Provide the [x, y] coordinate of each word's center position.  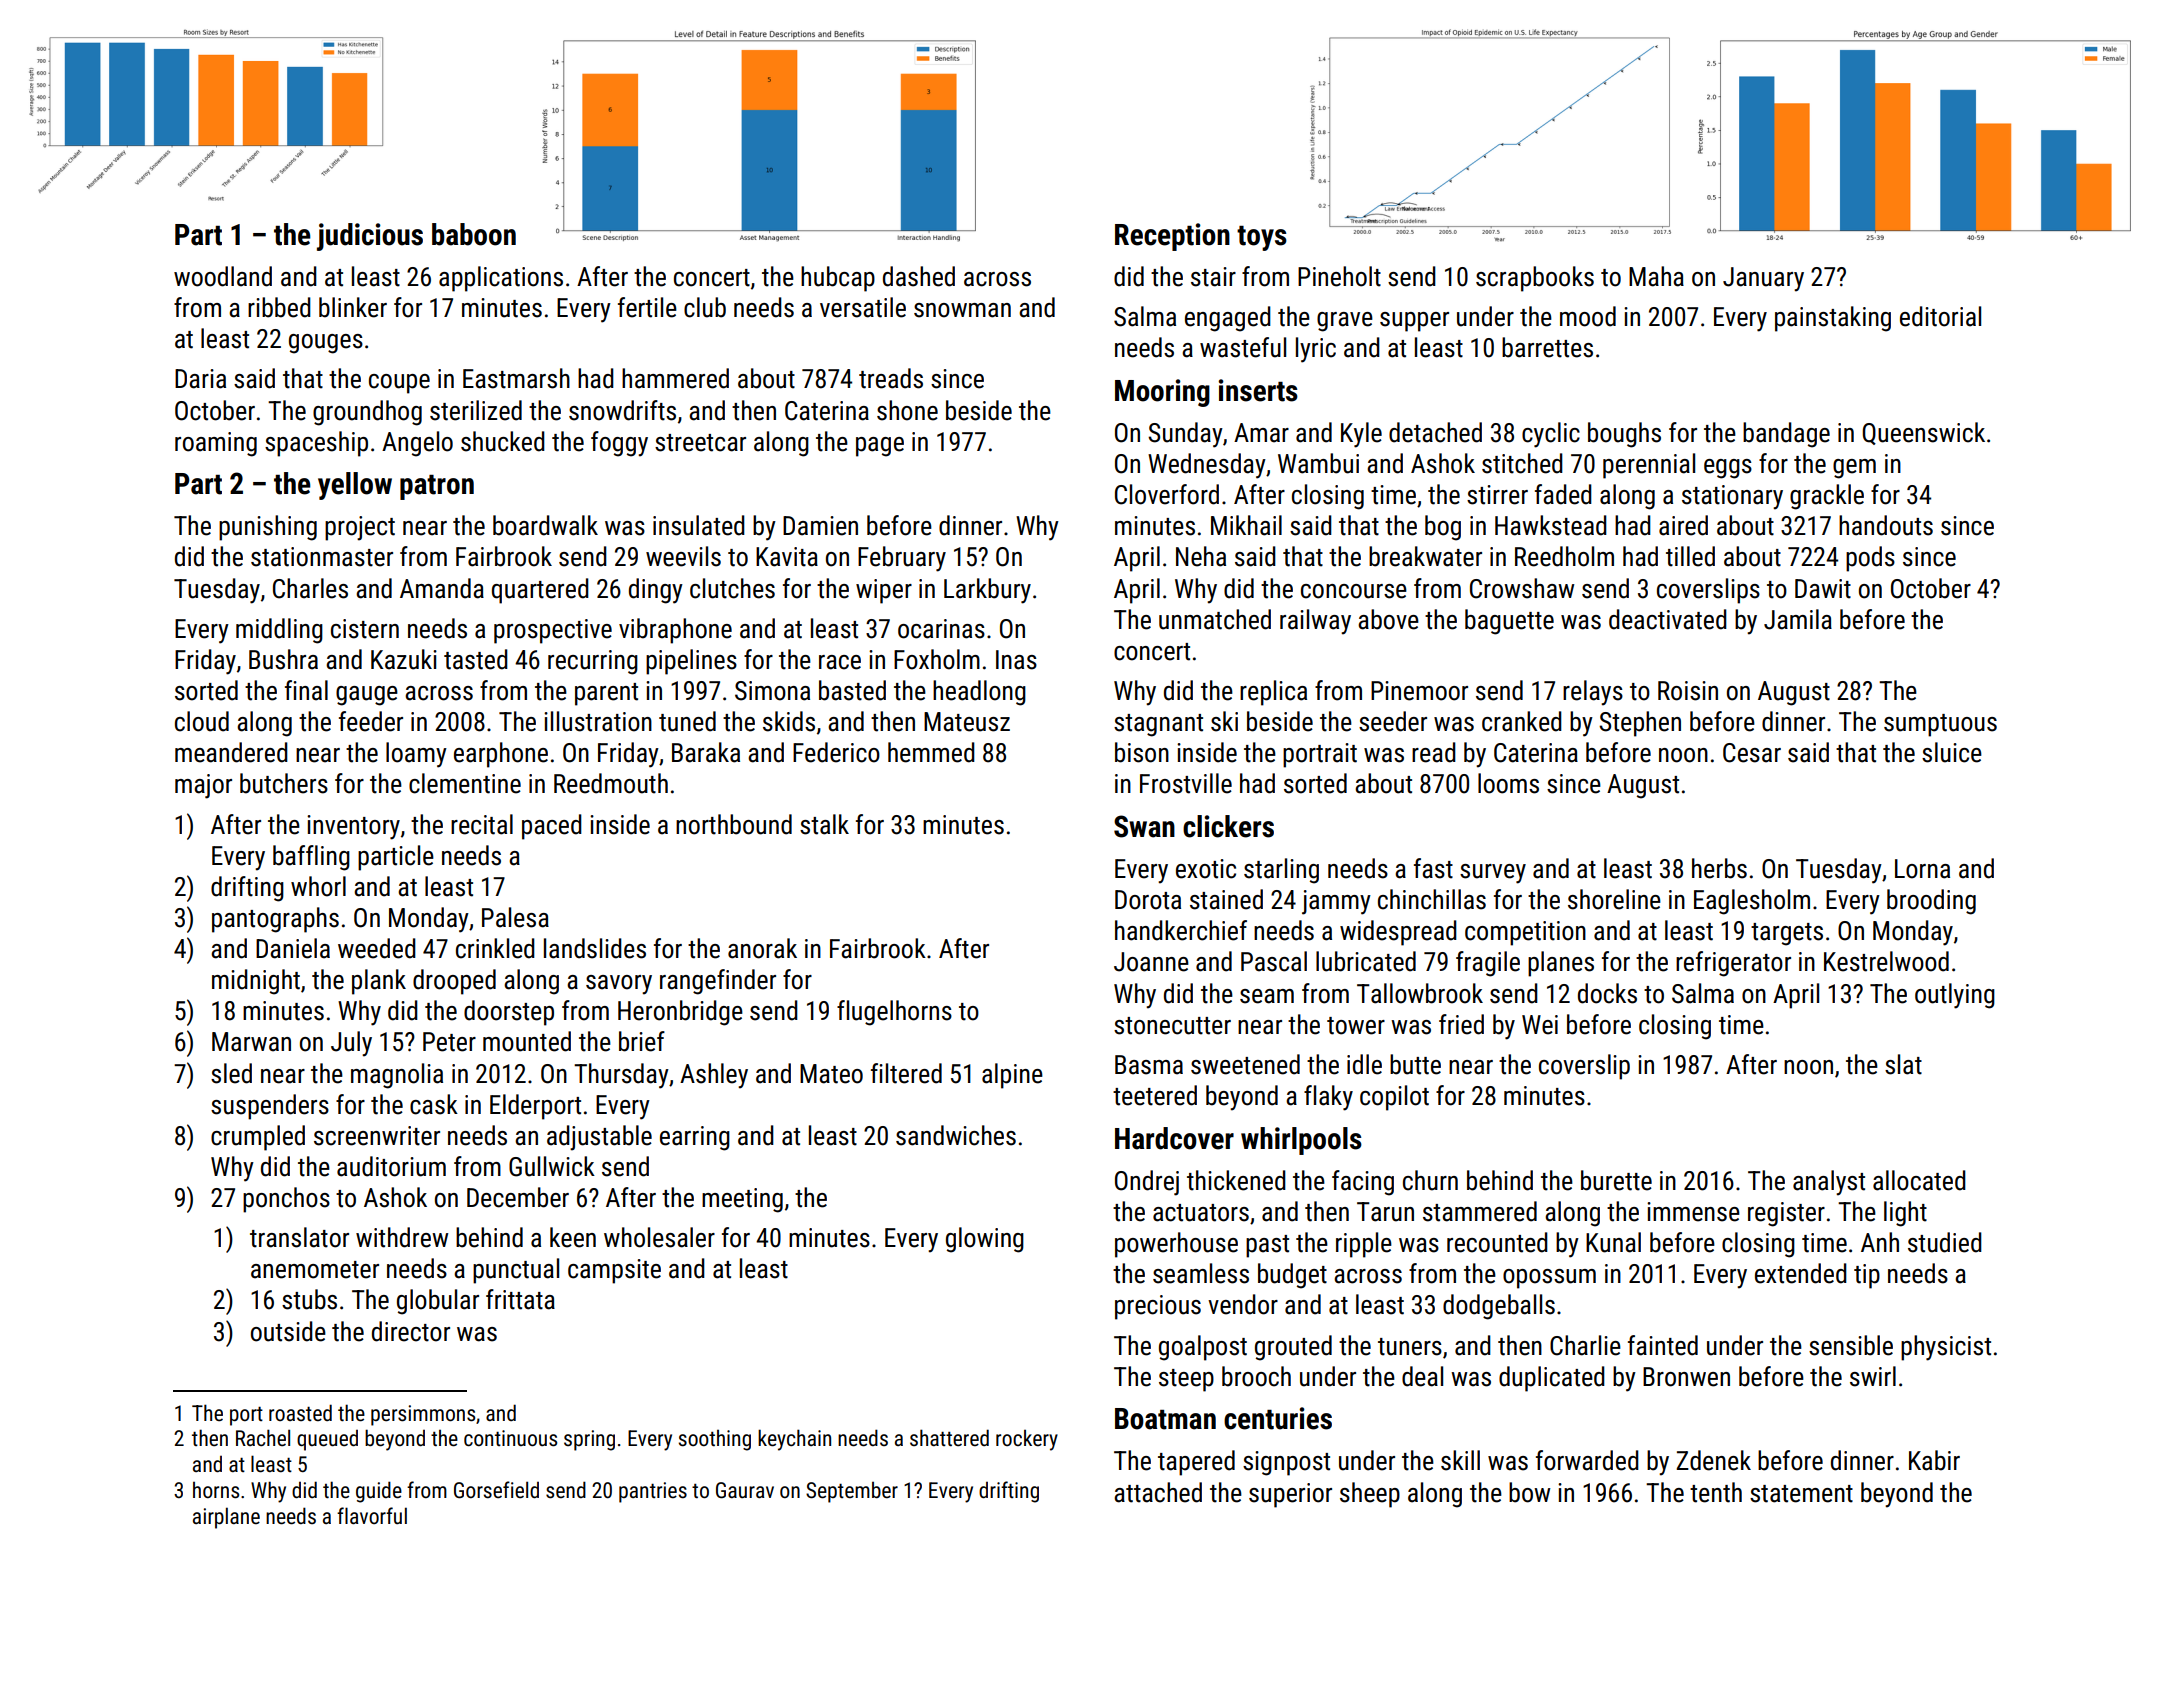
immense [1693, 1212]
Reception [1172, 237]
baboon [474, 234]
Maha [1656, 276]
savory [619, 985]
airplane [226, 1518]
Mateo [831, 1074]
